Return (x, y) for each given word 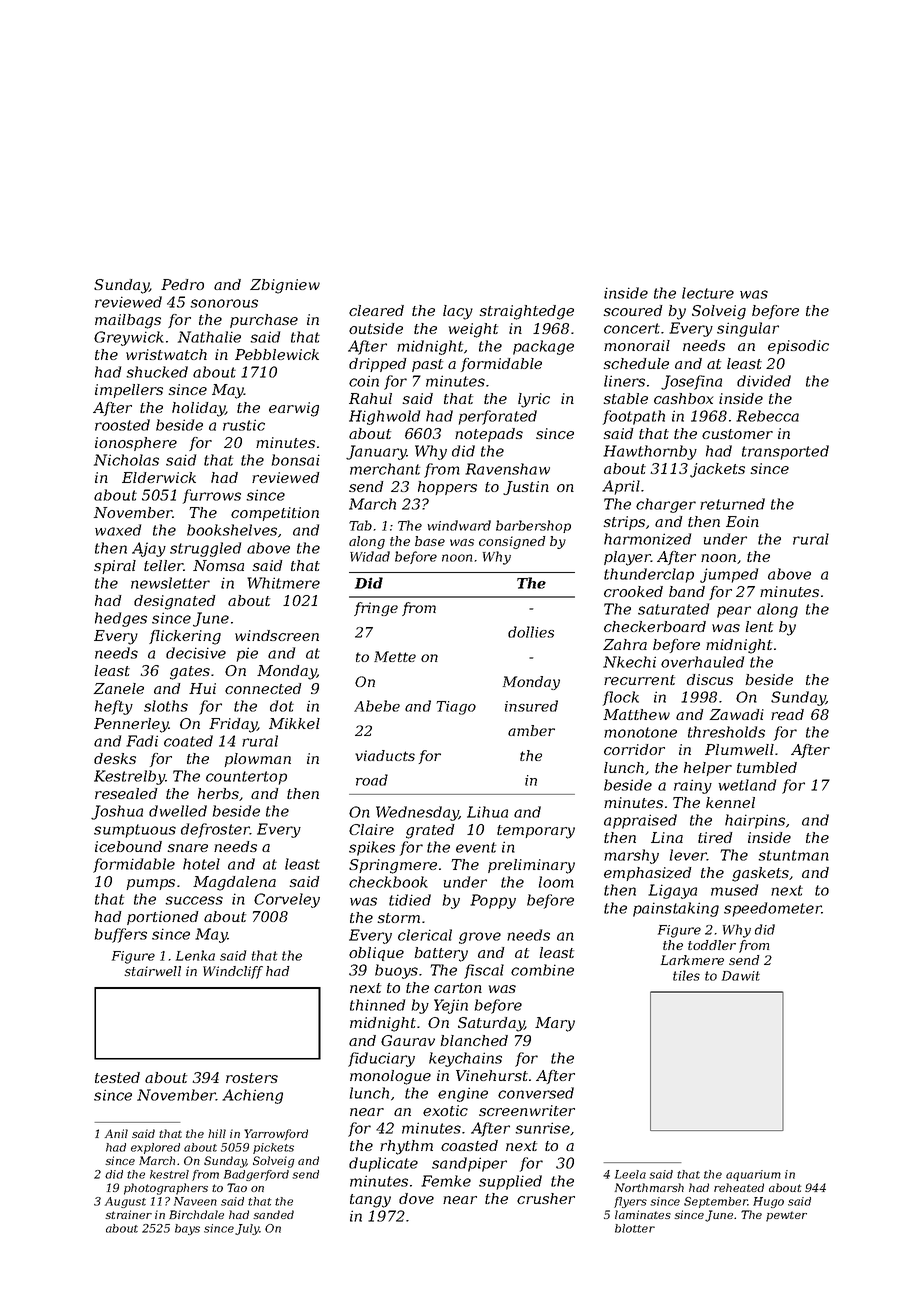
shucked (157, 372)
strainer (128, 1214)
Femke (446, 1181)
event (476, 847)
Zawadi (737, 714)
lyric (534, 400)
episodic (798, 347)
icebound (128, 846)
